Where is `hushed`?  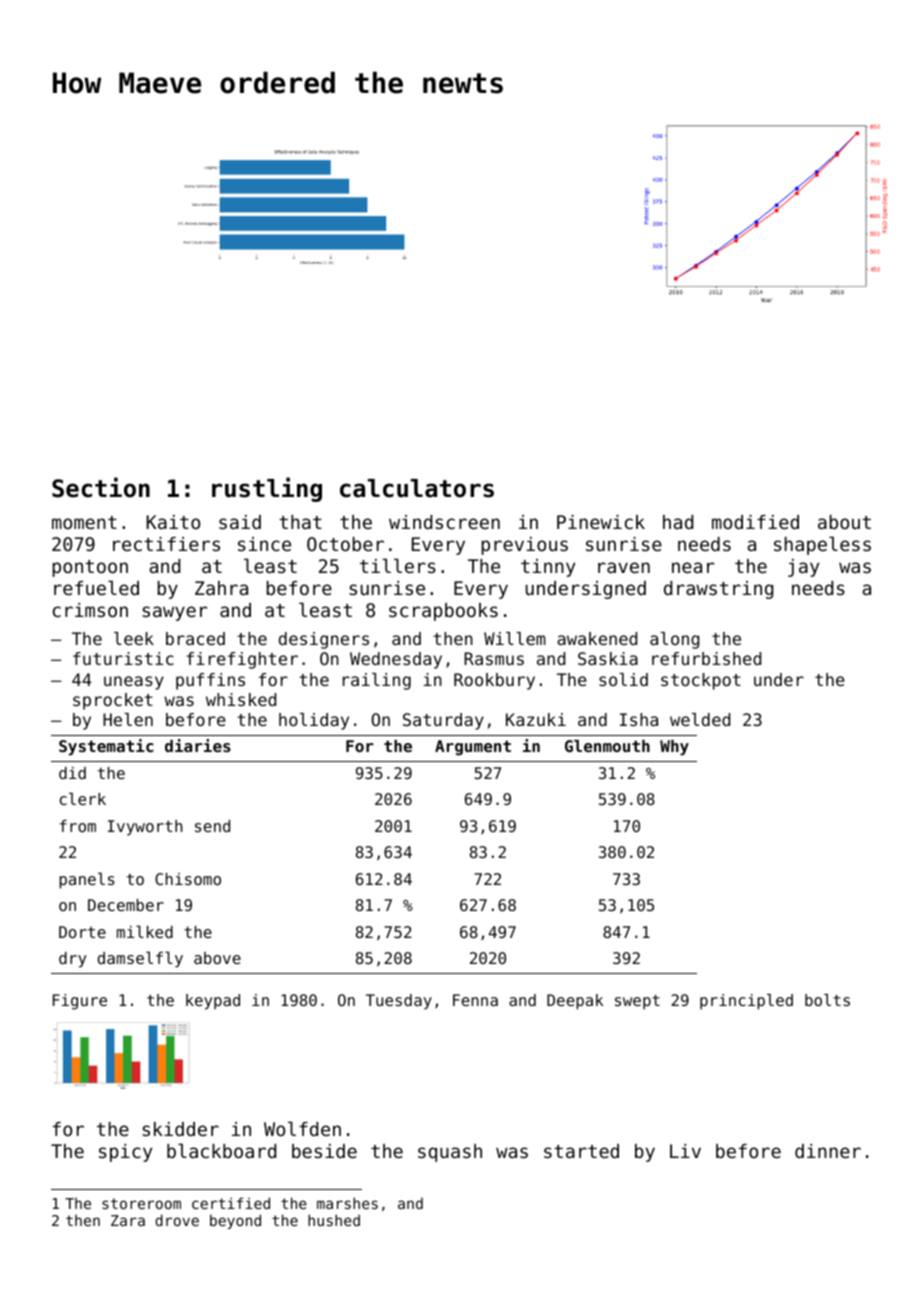 hushed is located at coordinates (334, 1220).
